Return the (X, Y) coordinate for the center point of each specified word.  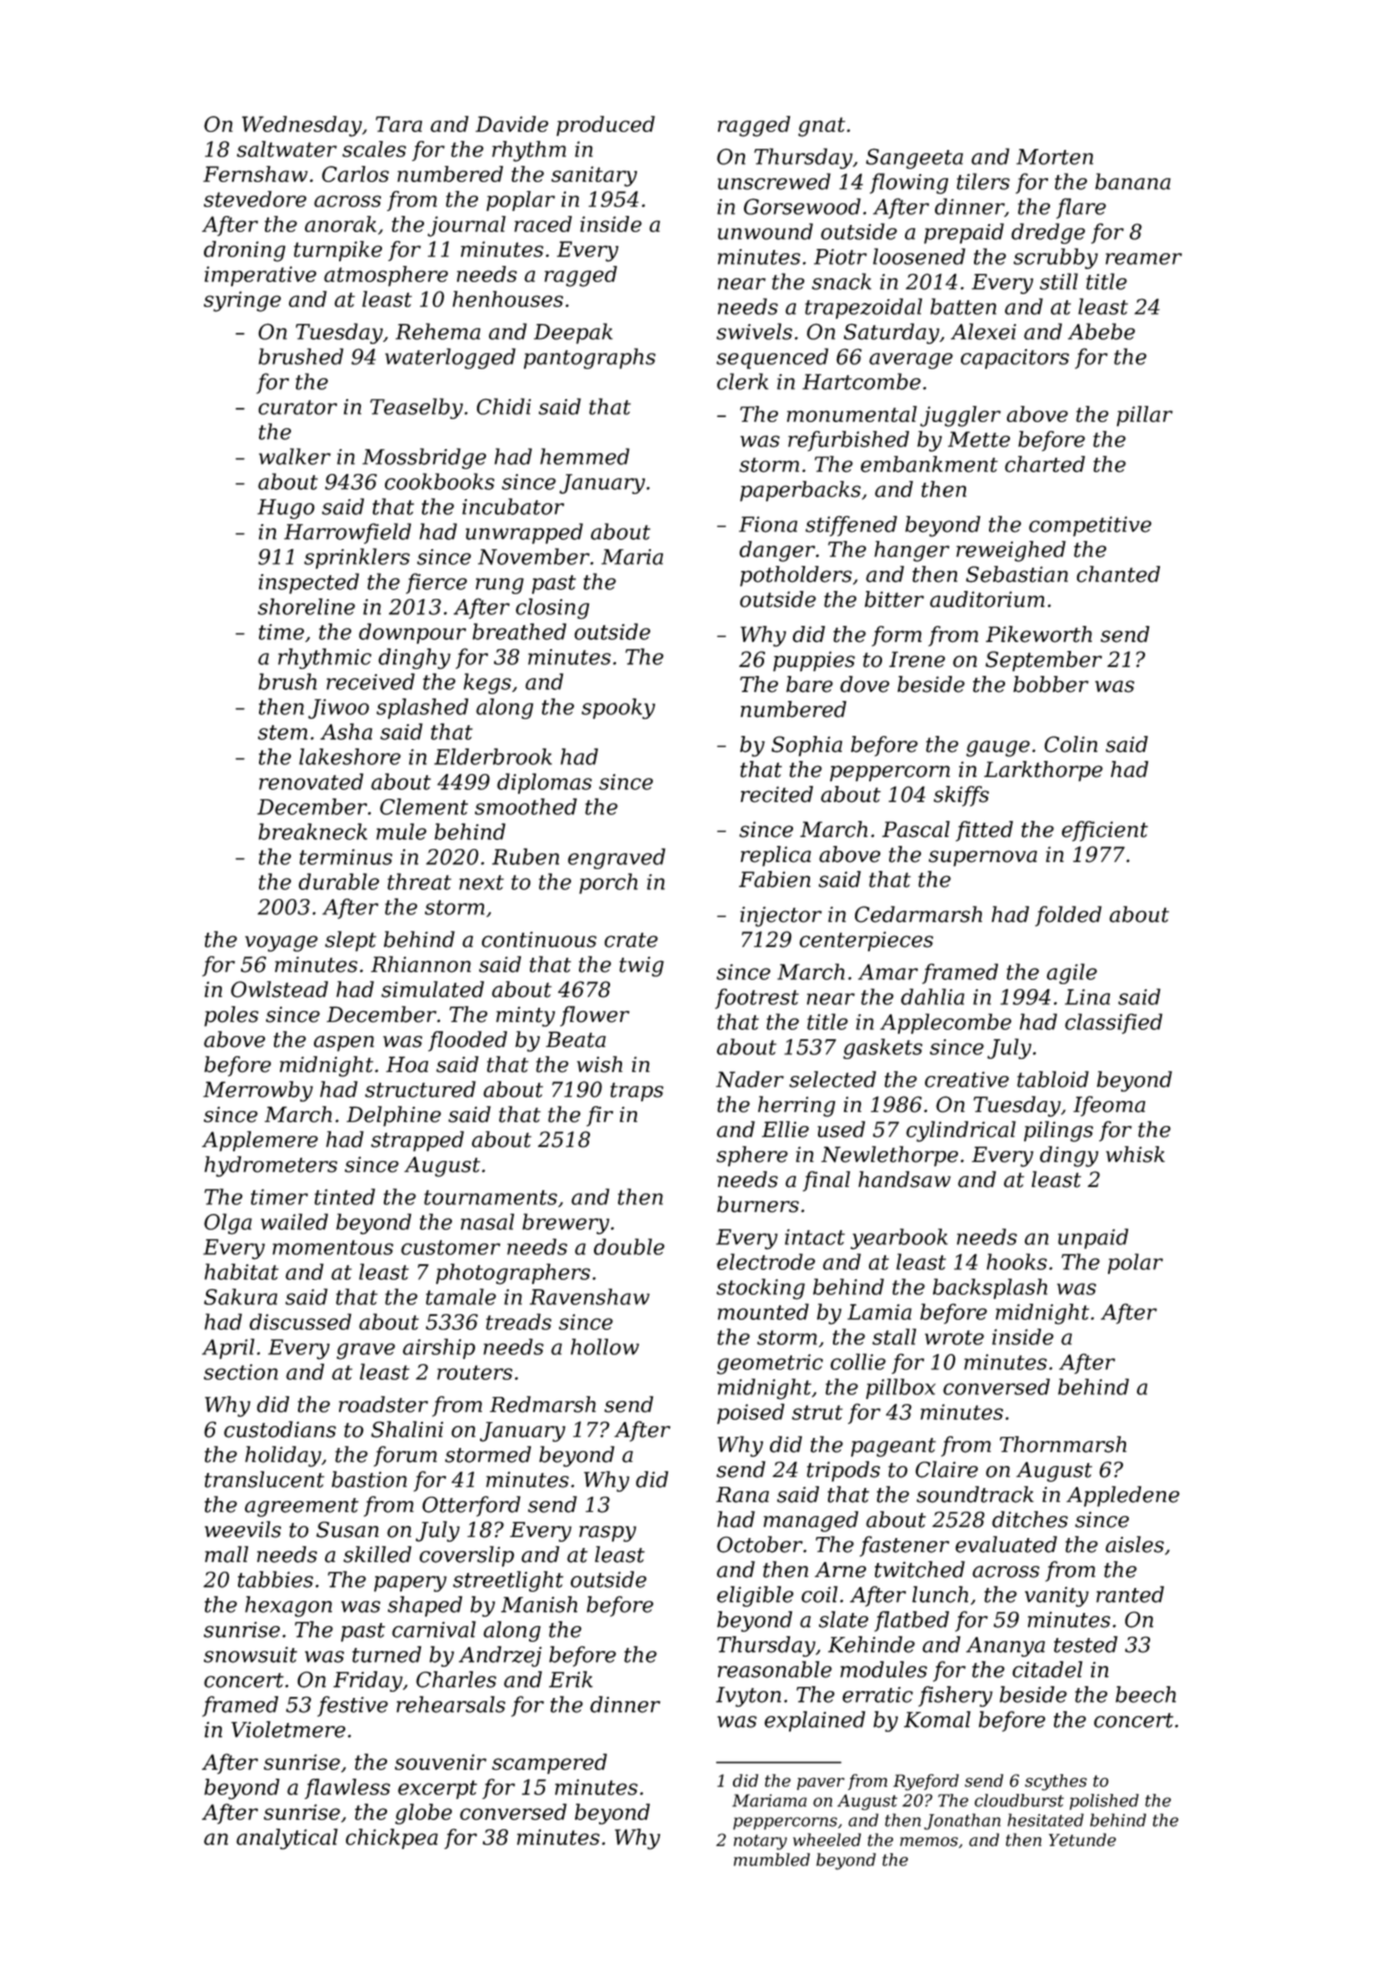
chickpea (392, 1838)
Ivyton (748, 1697)
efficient (1105, 831)
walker (295, 456)
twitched (920, 1569)
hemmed (585, 456)
